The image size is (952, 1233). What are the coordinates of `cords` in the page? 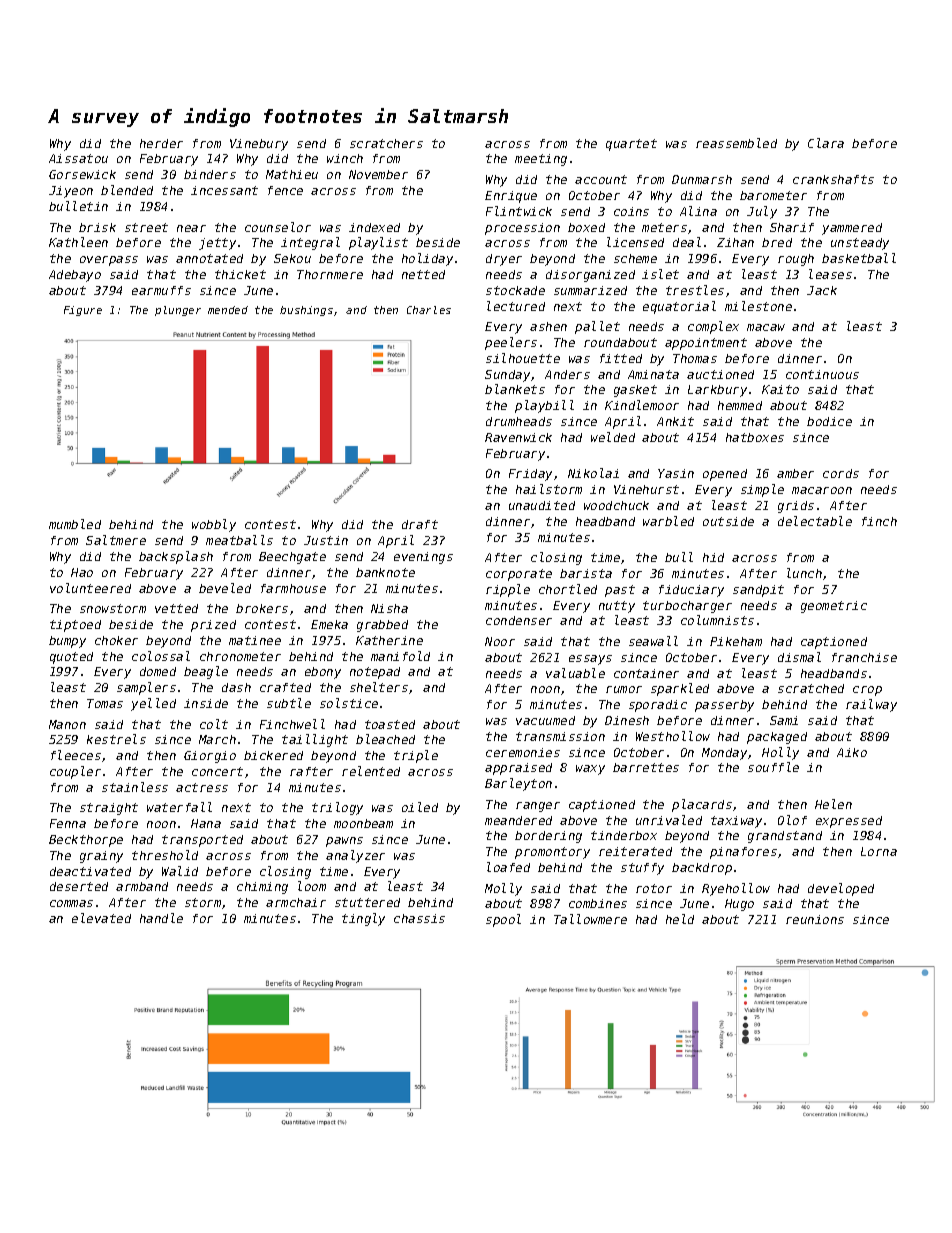 It's located at (841, 473).
